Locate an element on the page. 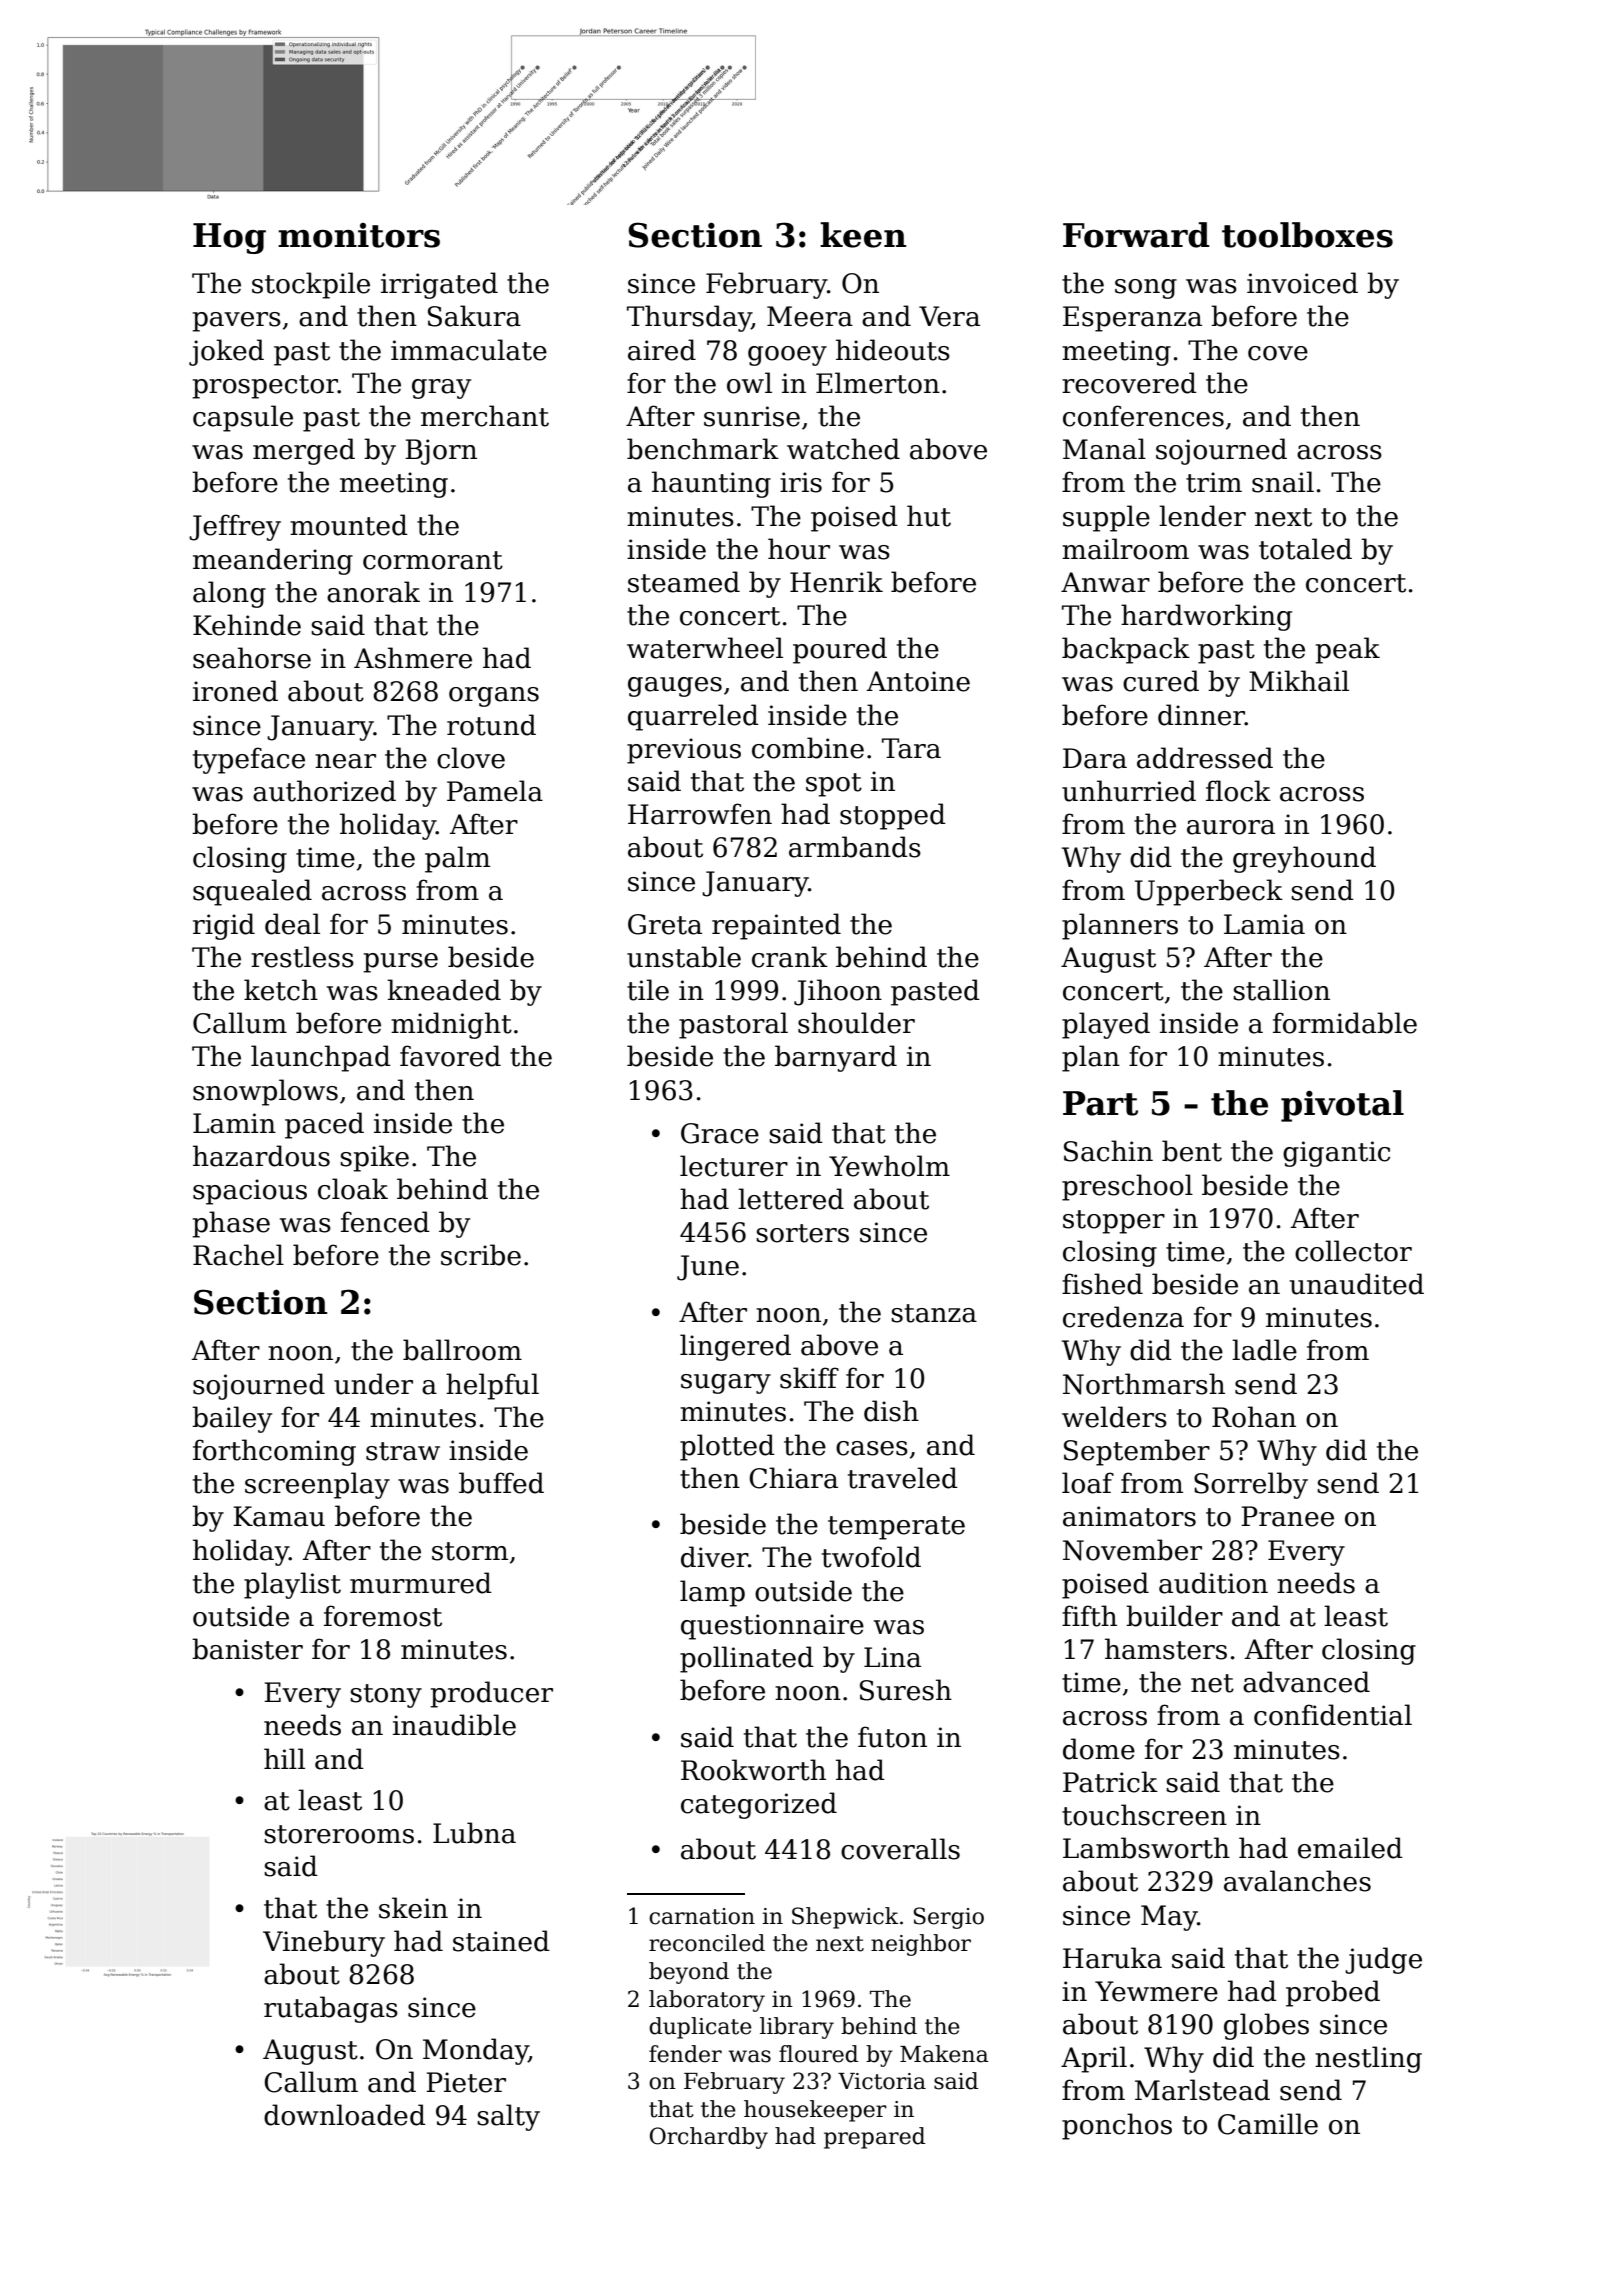 This image has height=2292, width=1620. keen is located at coordinates (863, 235).
